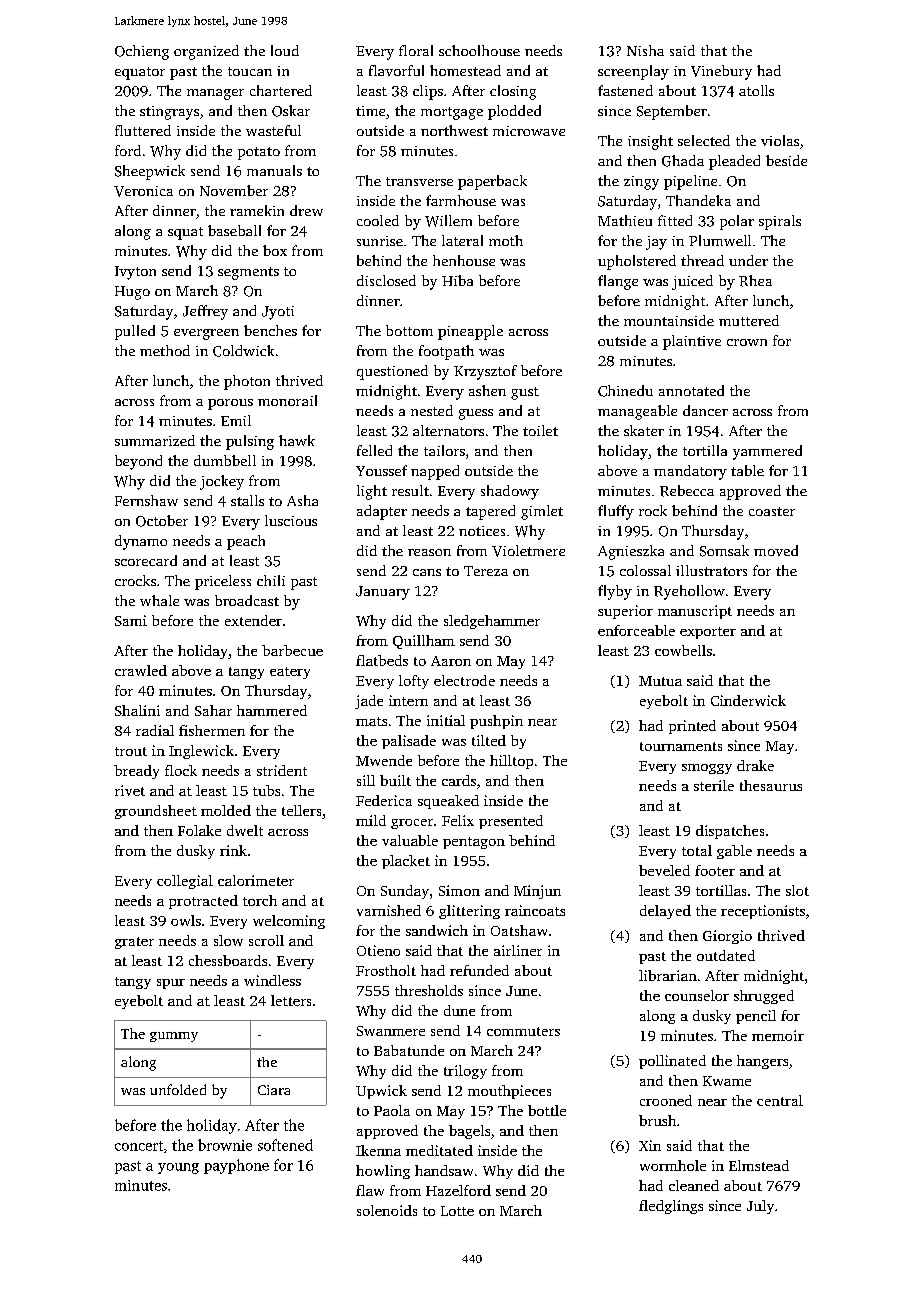 Image resolution: width=924 pixels, height=1308 pixels. Describe the element at coordinates (387, 1210) in the page. I see `solenoids` at that location.
